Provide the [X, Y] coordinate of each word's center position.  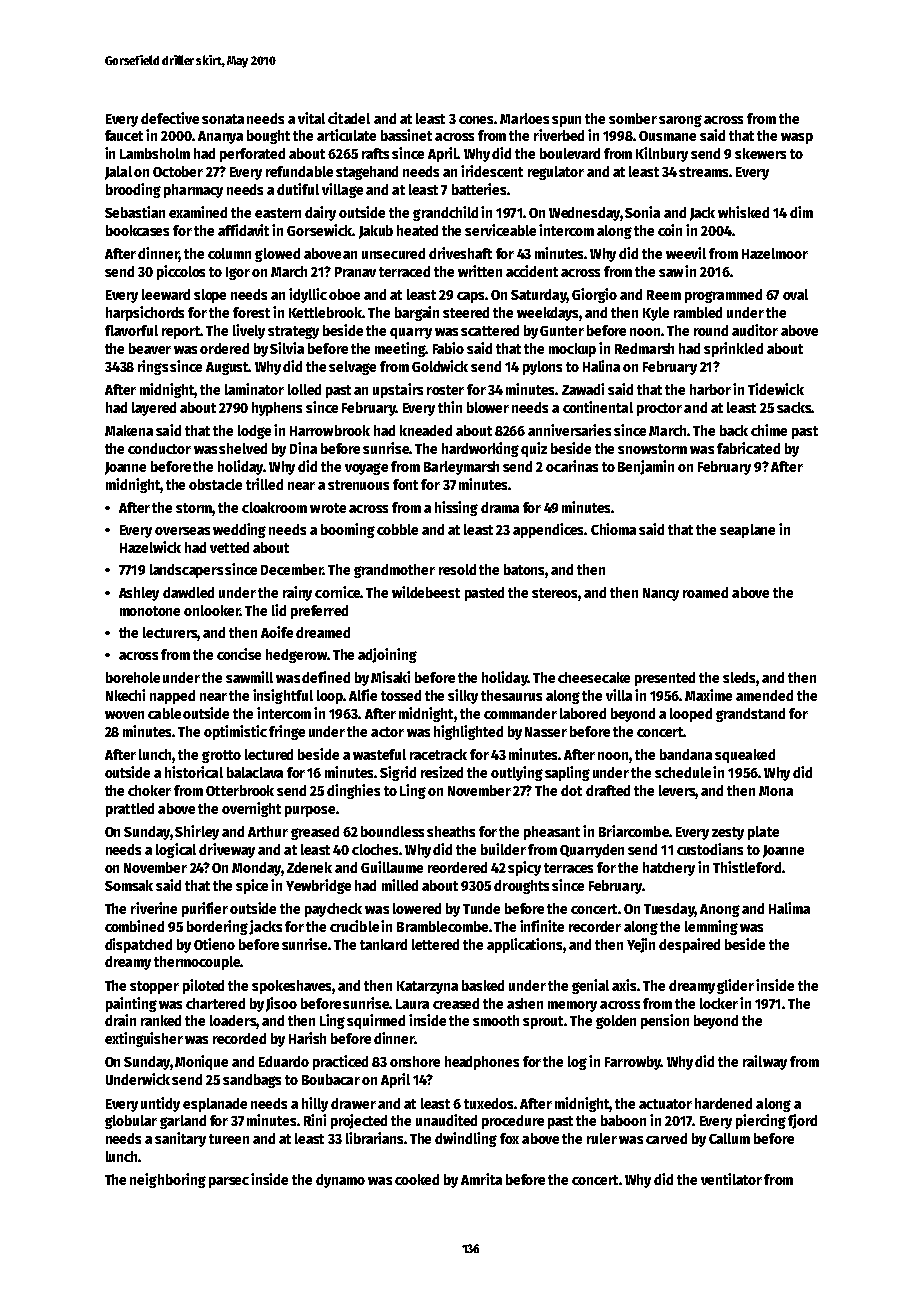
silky [463, 696]
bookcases [137, 230]
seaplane [747, 531]
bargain [417, 313]
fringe [287, 732]
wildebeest [426, 592]
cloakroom [274, 507]
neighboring [168, 1180]
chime [769, 430]
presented [665, 679]
